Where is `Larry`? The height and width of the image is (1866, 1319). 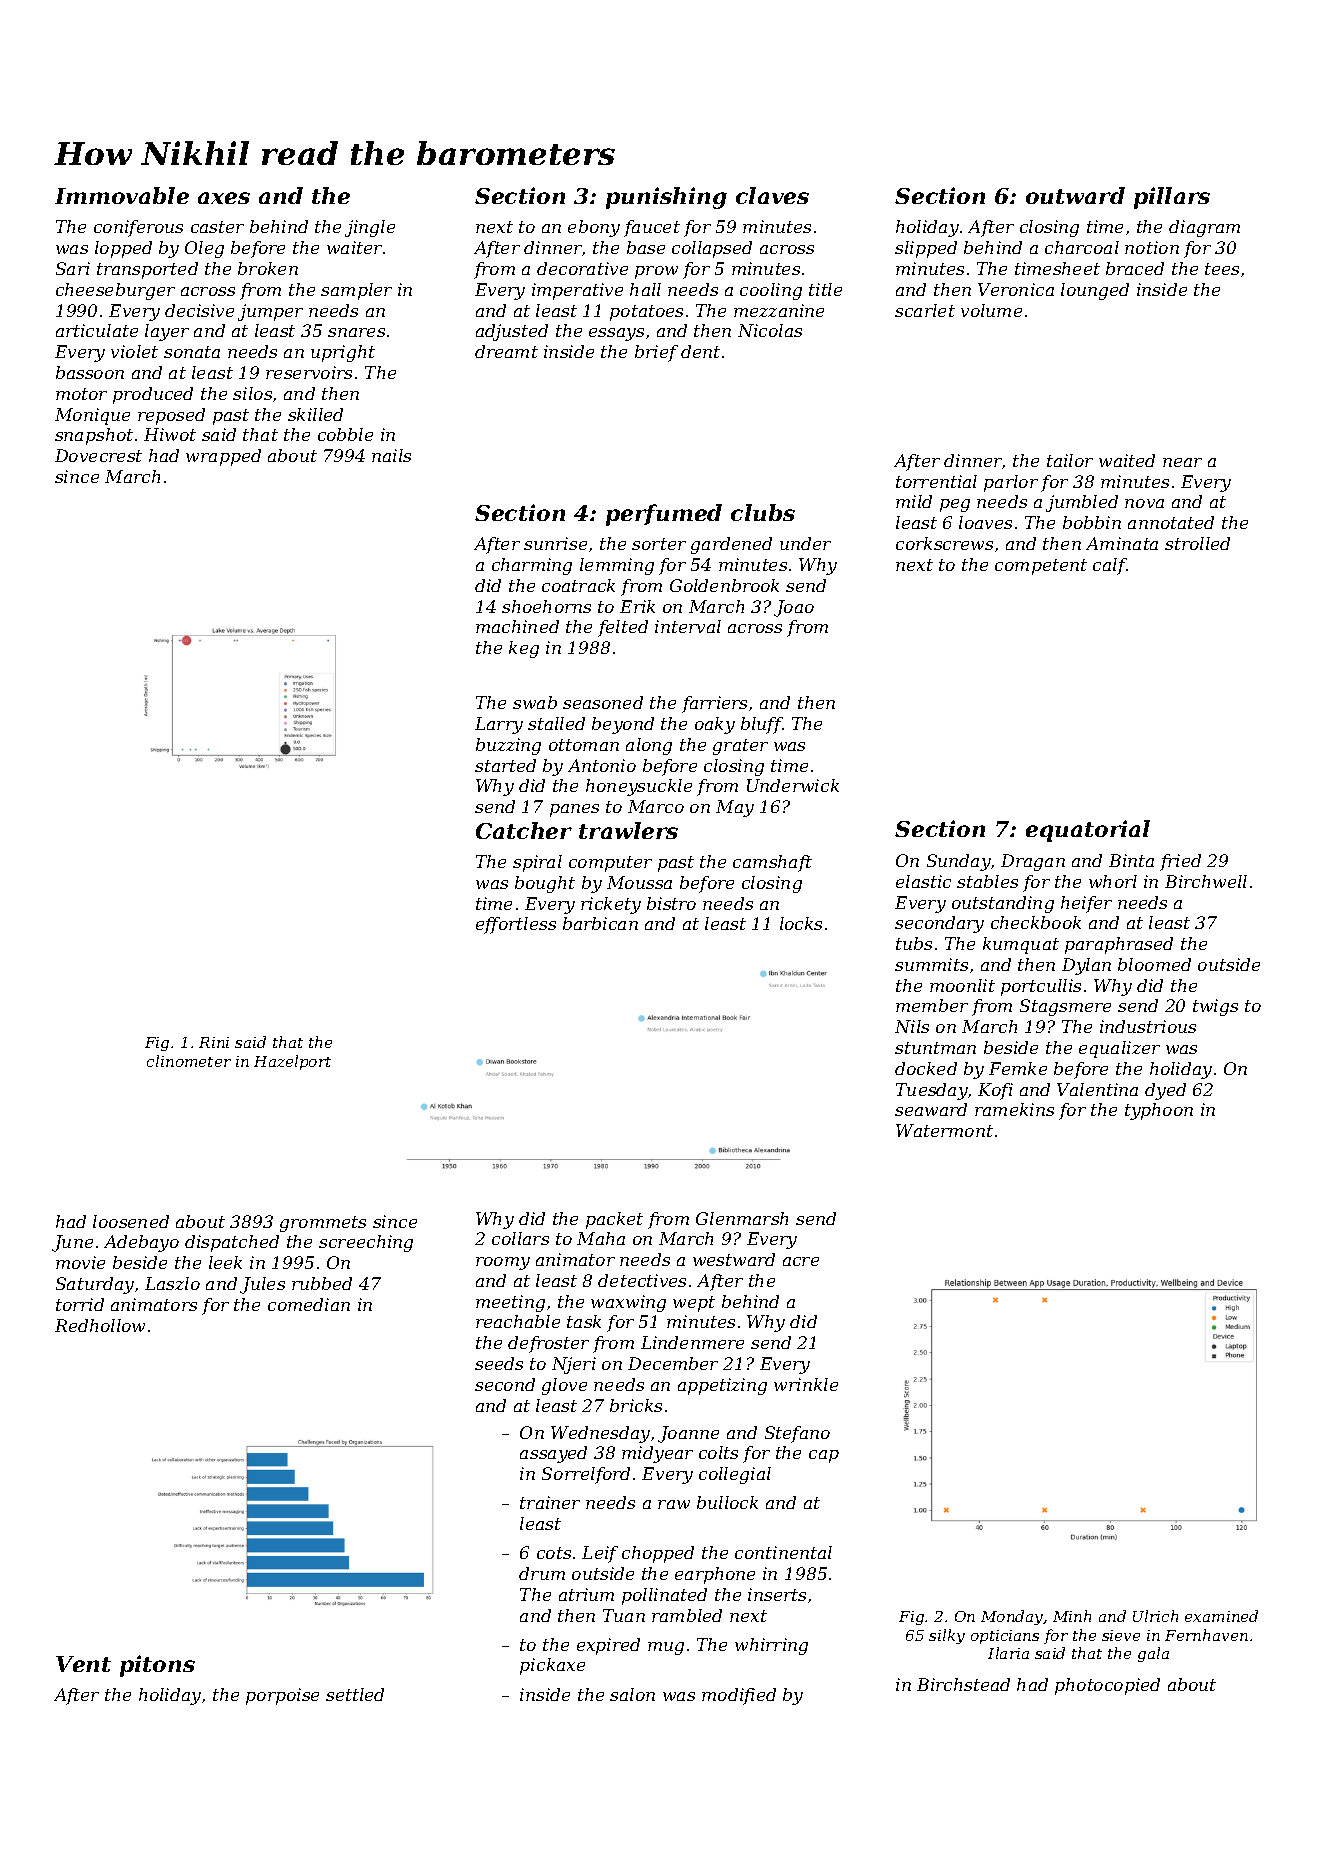 Larry is located at coordinates (499, 725).
